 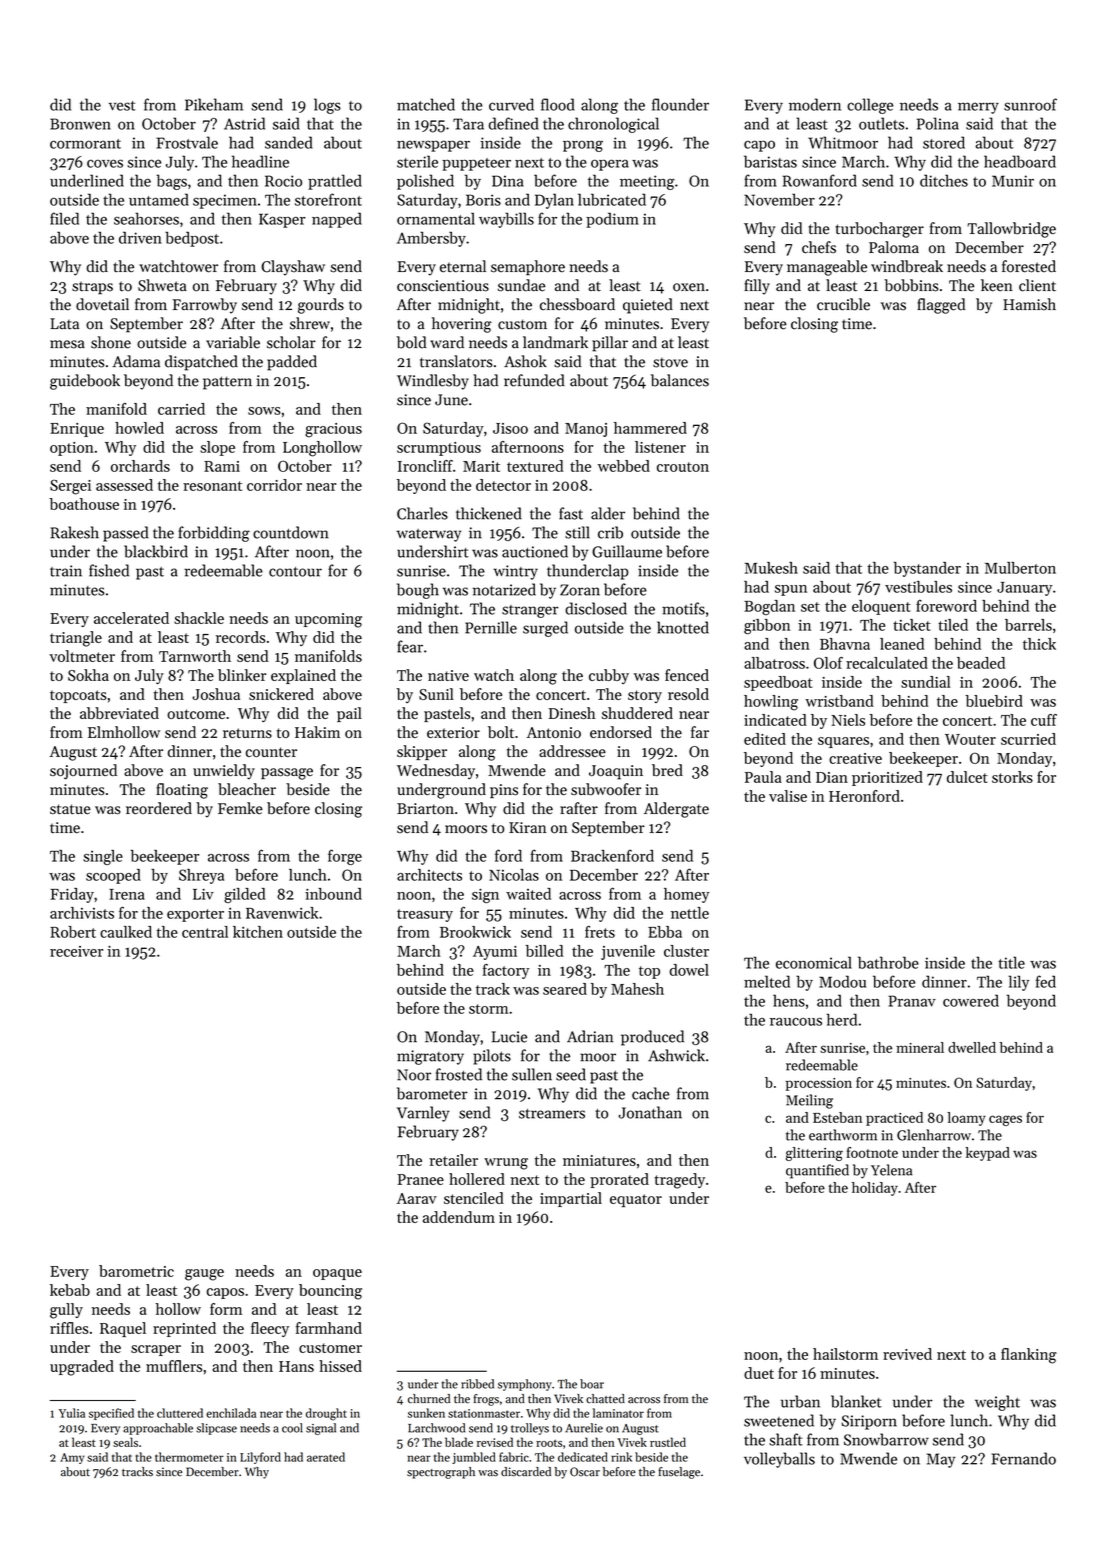 I want to click on Mulberton, so click(x=1020, y=568).
